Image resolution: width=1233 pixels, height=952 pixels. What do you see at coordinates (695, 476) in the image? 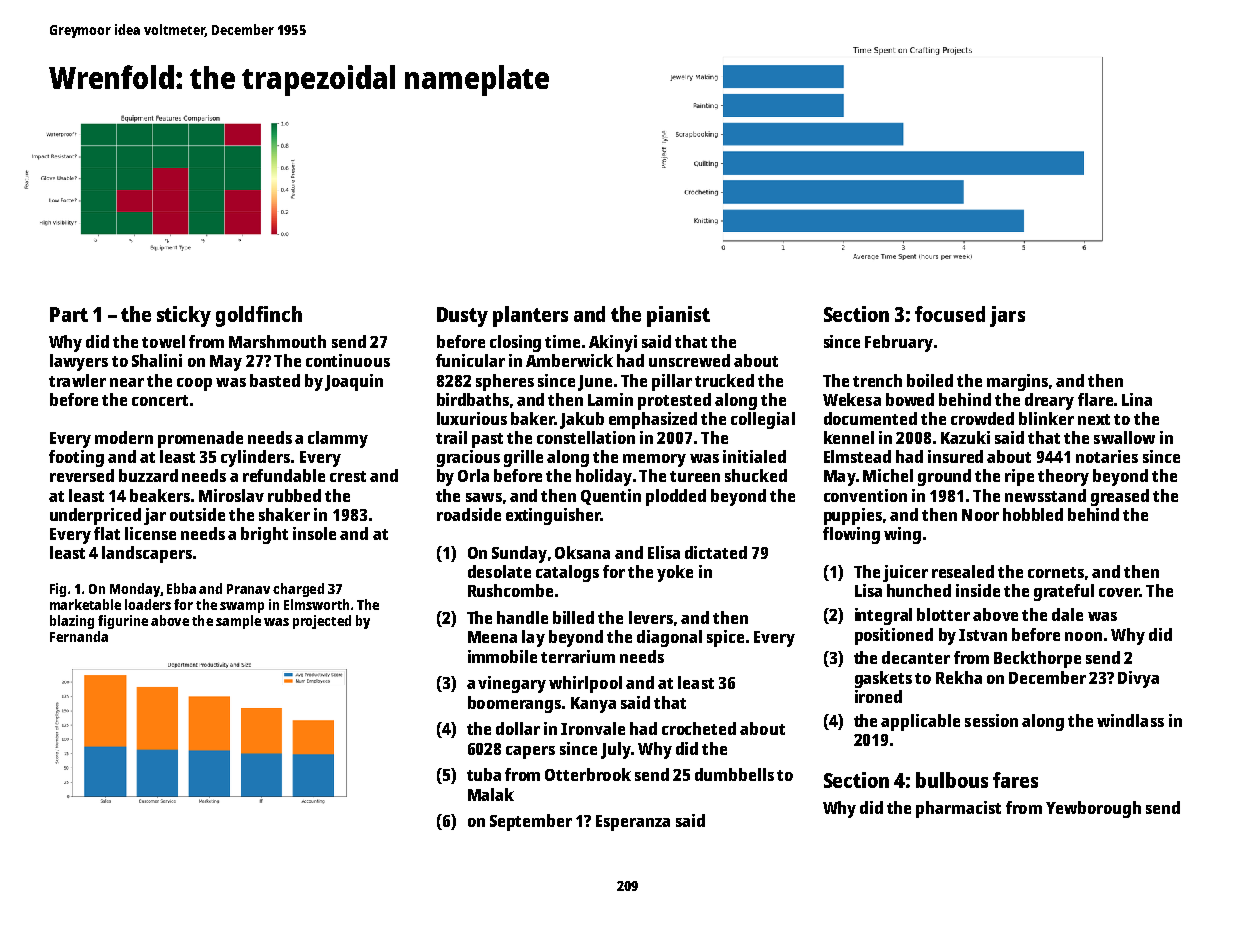
I see `tureen` at bounding box center [695, 476].
